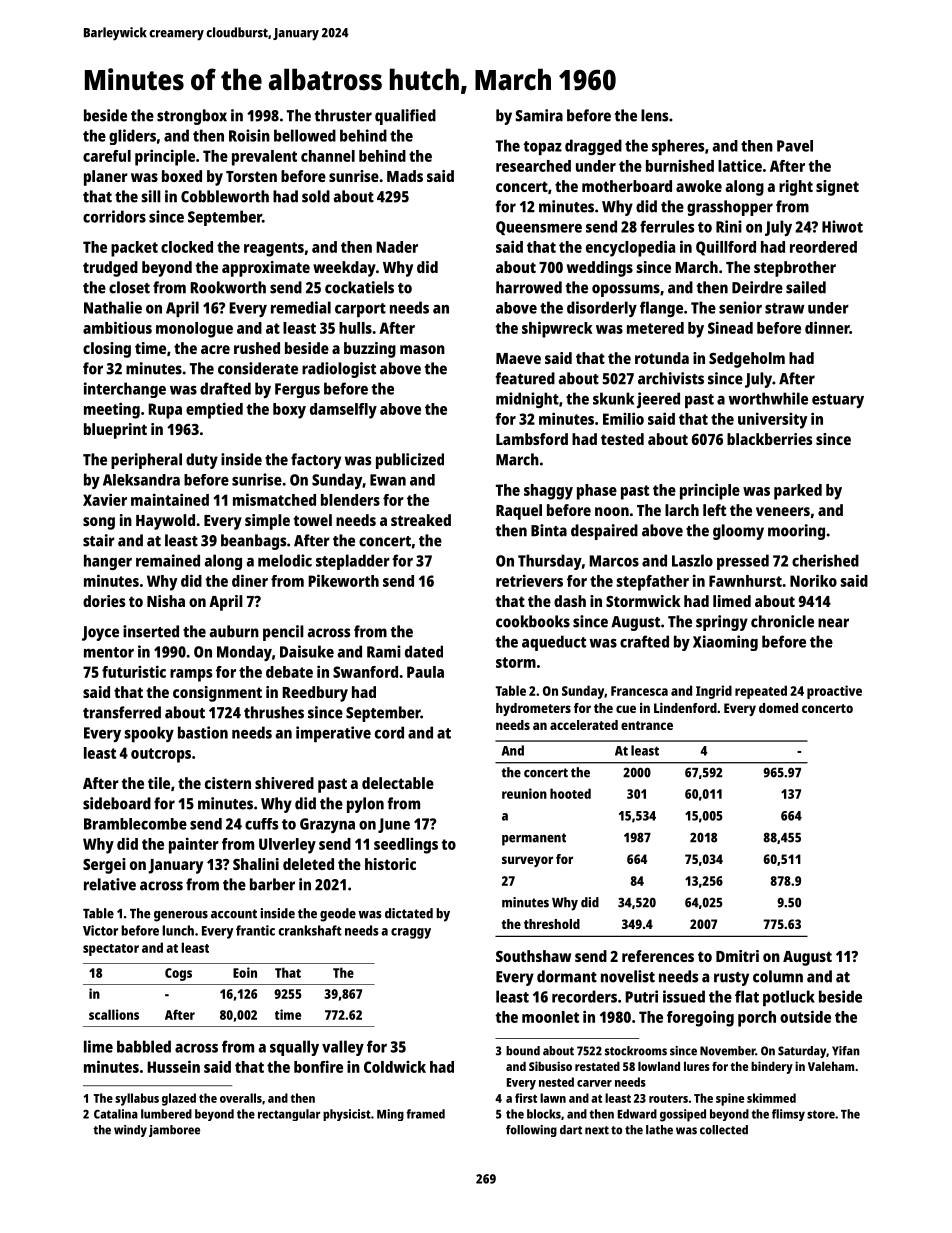  What do you see at coordinates (257, 348) in the screenshot?
I see `rushed` at bounding box center [257, 348].
